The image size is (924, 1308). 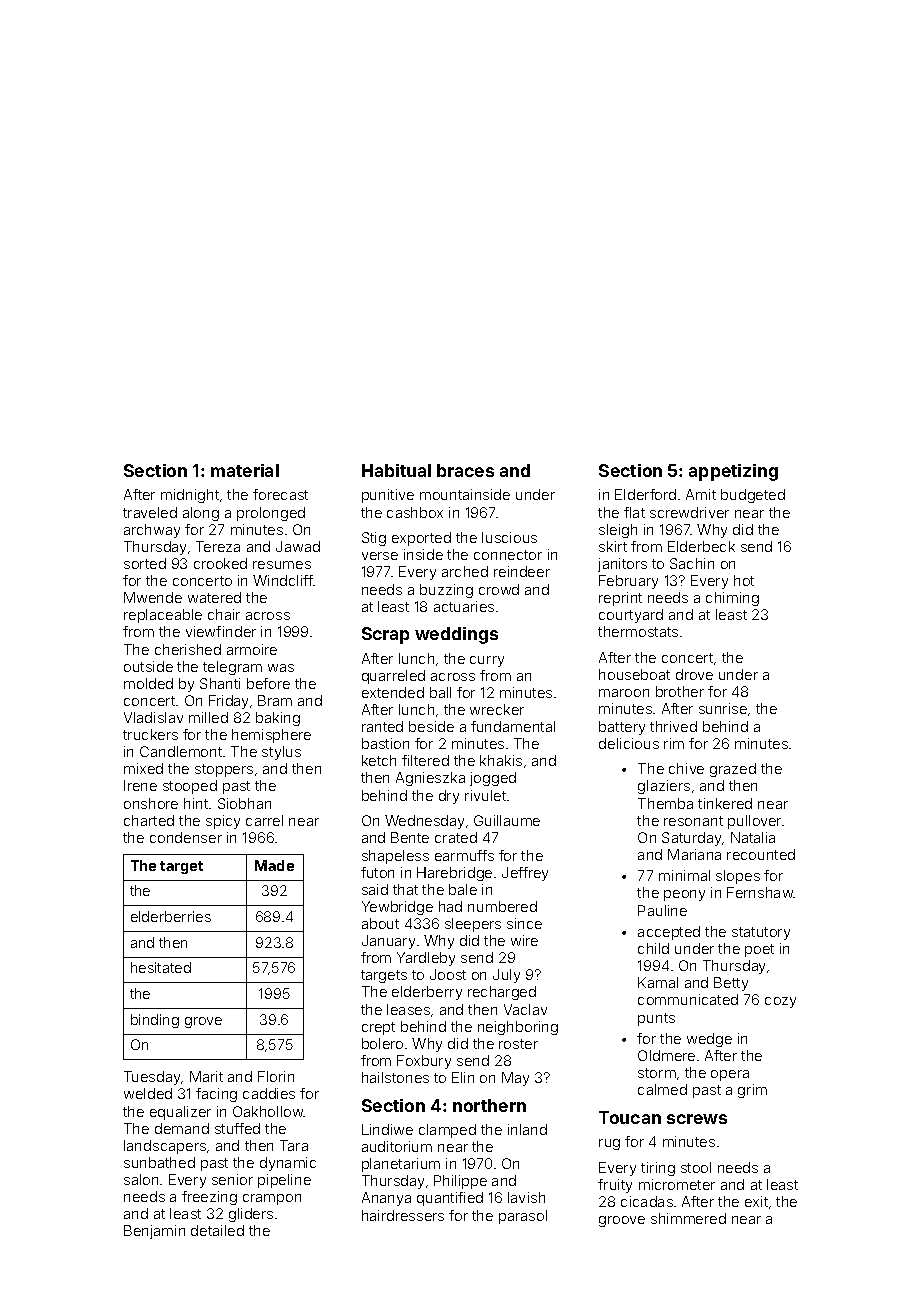 I want to click on stool, so click(x=696, y=1167).
